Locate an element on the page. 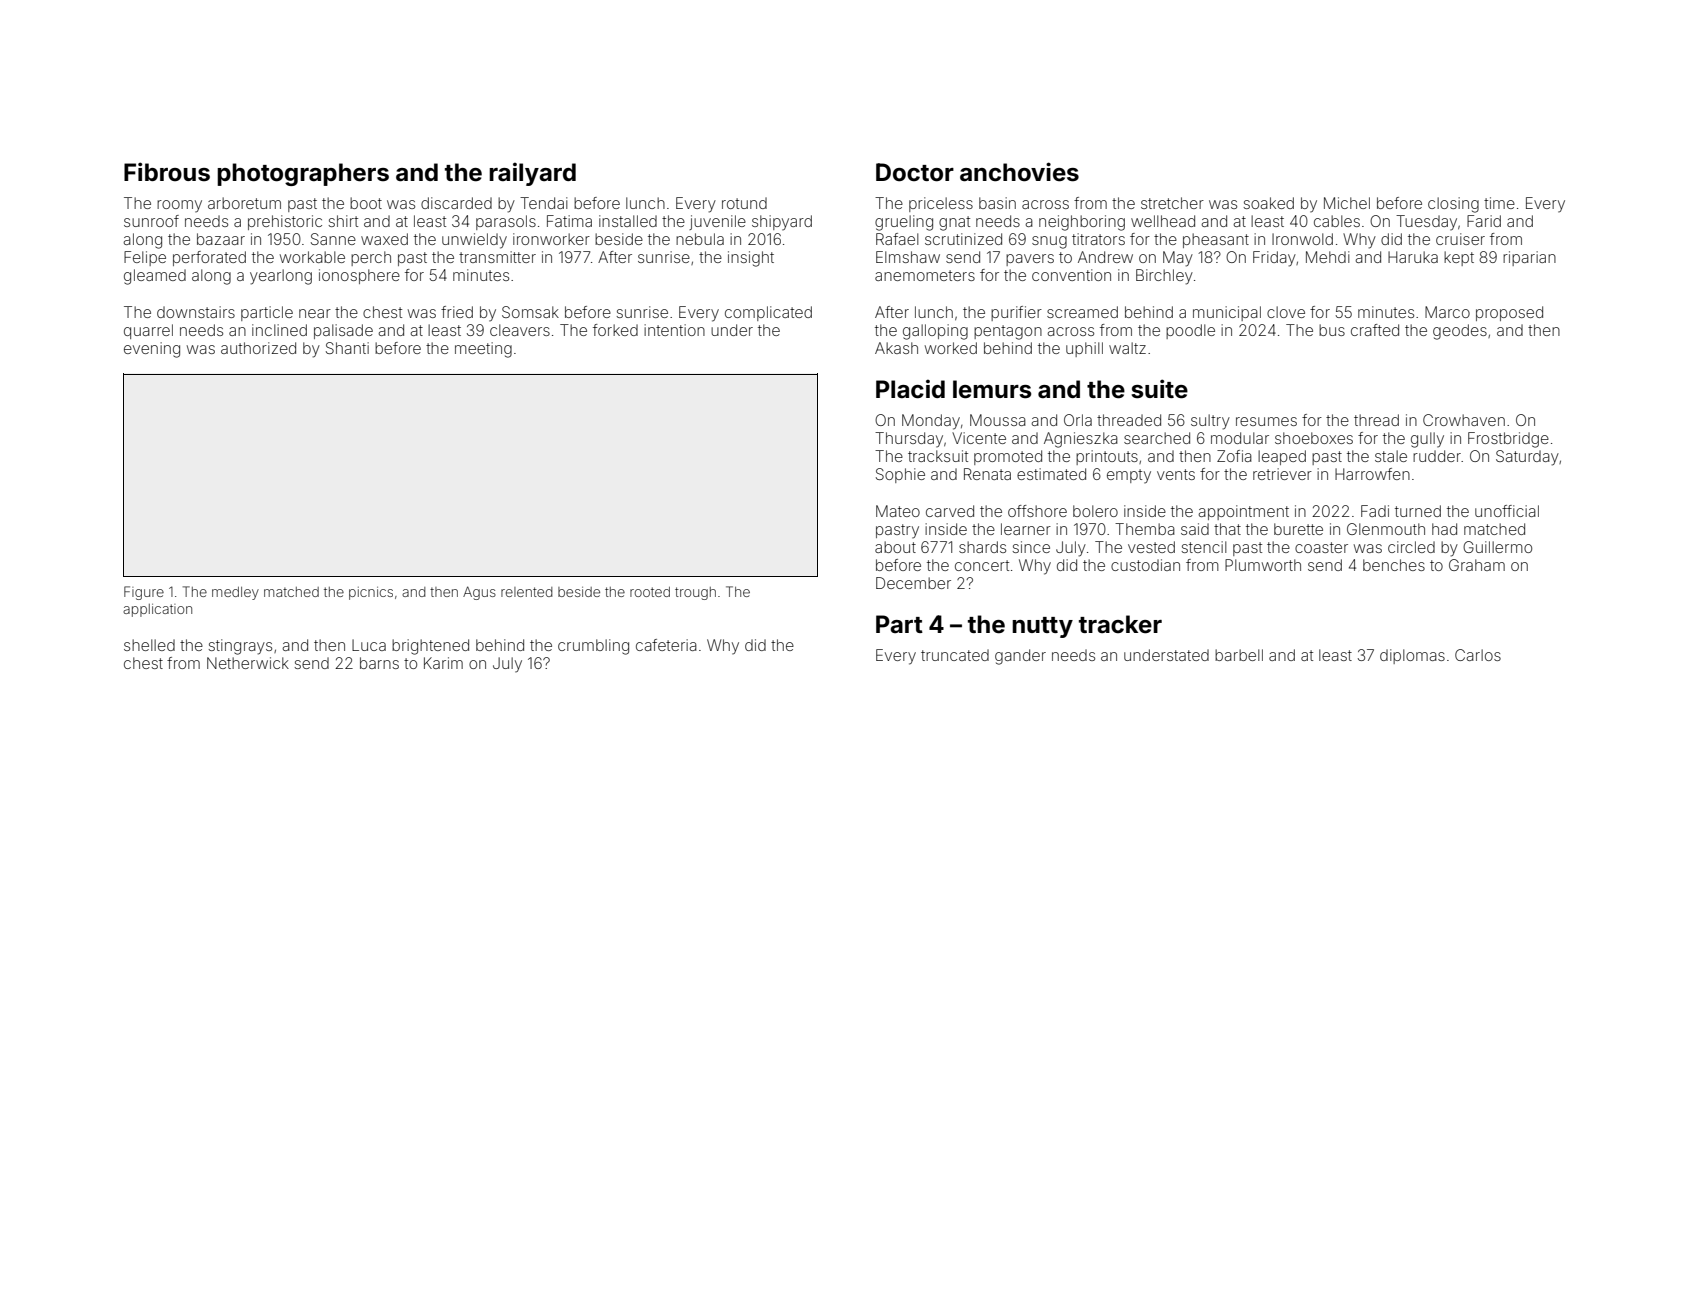 This image has height=1308, width=1693. Netherwick is located at coordinates (248, 663).
